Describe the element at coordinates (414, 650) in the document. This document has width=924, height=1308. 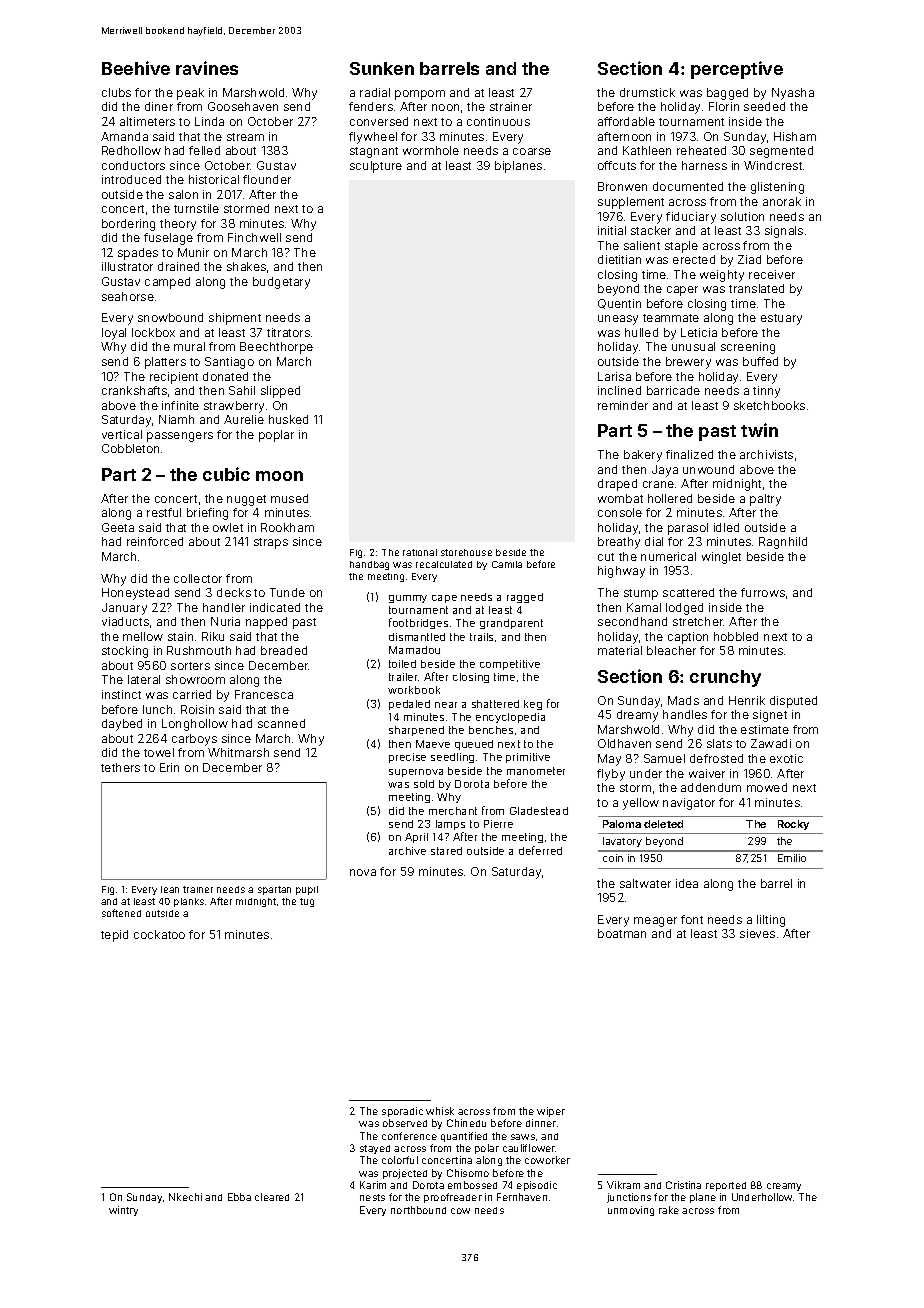
I see `Mamadou` at that location.
